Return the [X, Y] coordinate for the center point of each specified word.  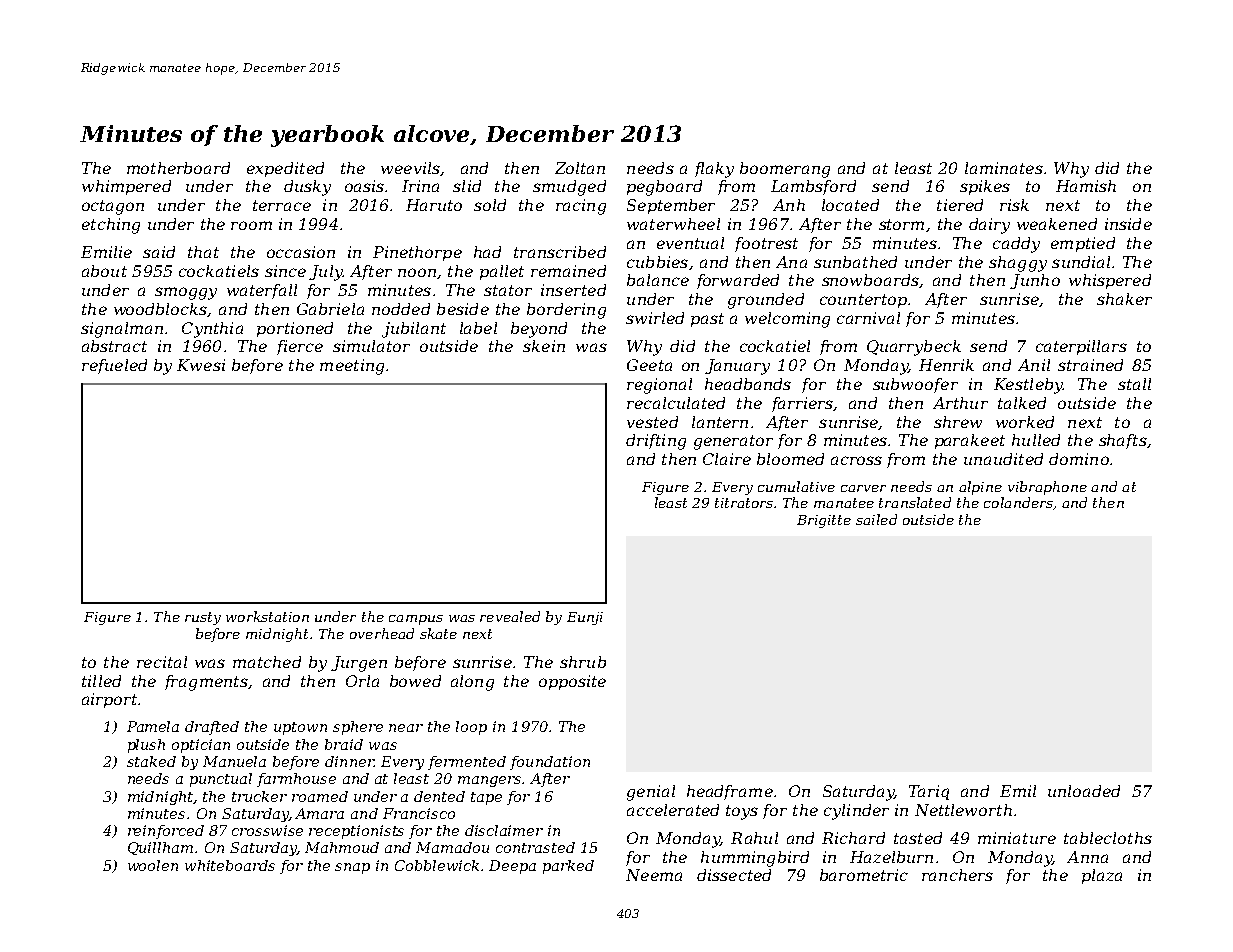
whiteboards [230, 865]
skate [438, 633]
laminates [1004, 168]
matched [267, 662]
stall [1134, 384]
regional [659, 386]
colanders [1018, 502]
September [671, 206]
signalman [122, 330]
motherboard [178, 168]
